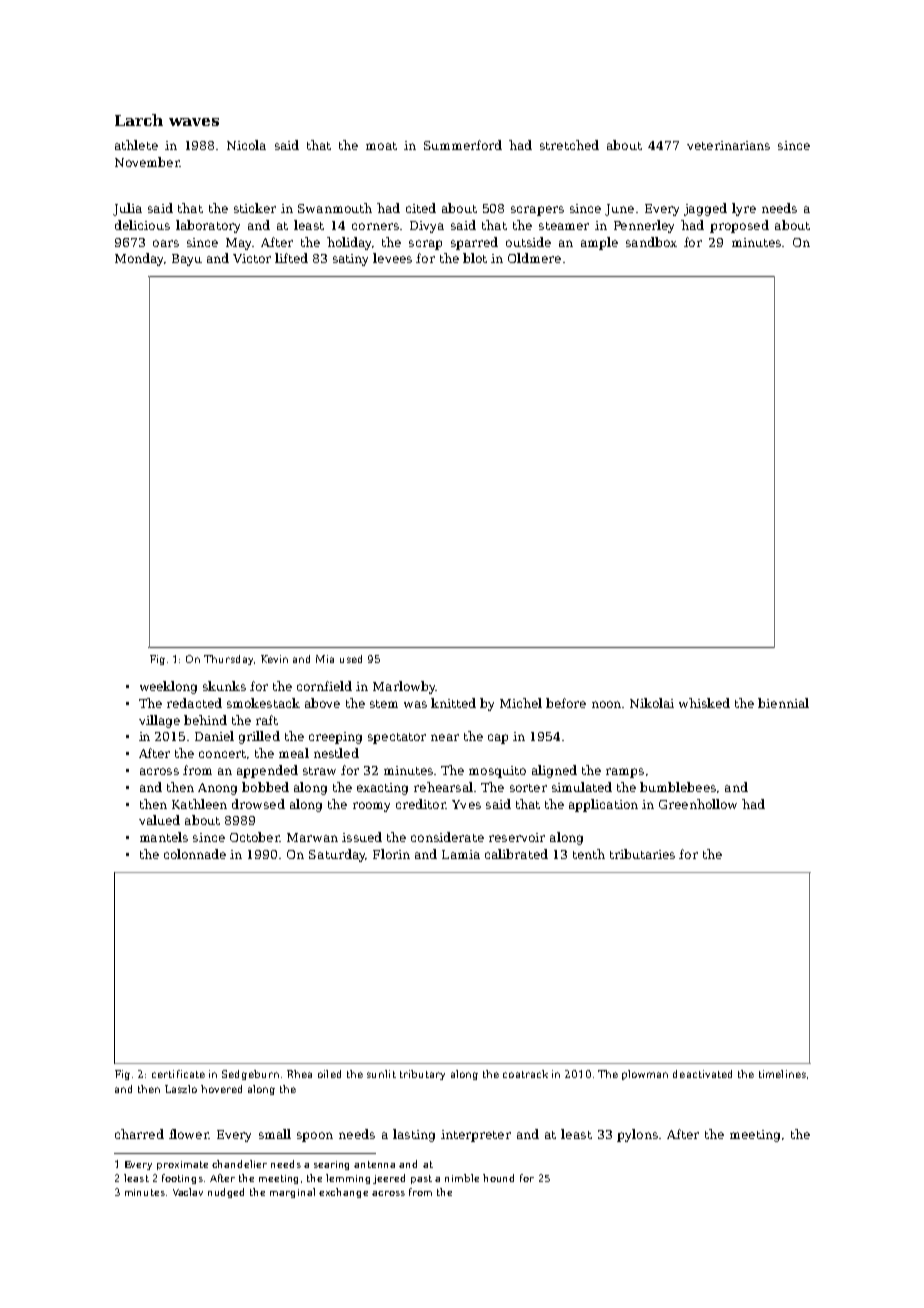  What do you see at coordinates (651, 242) in the page?
I see `sandbox` at bounding box center [651, 242].
